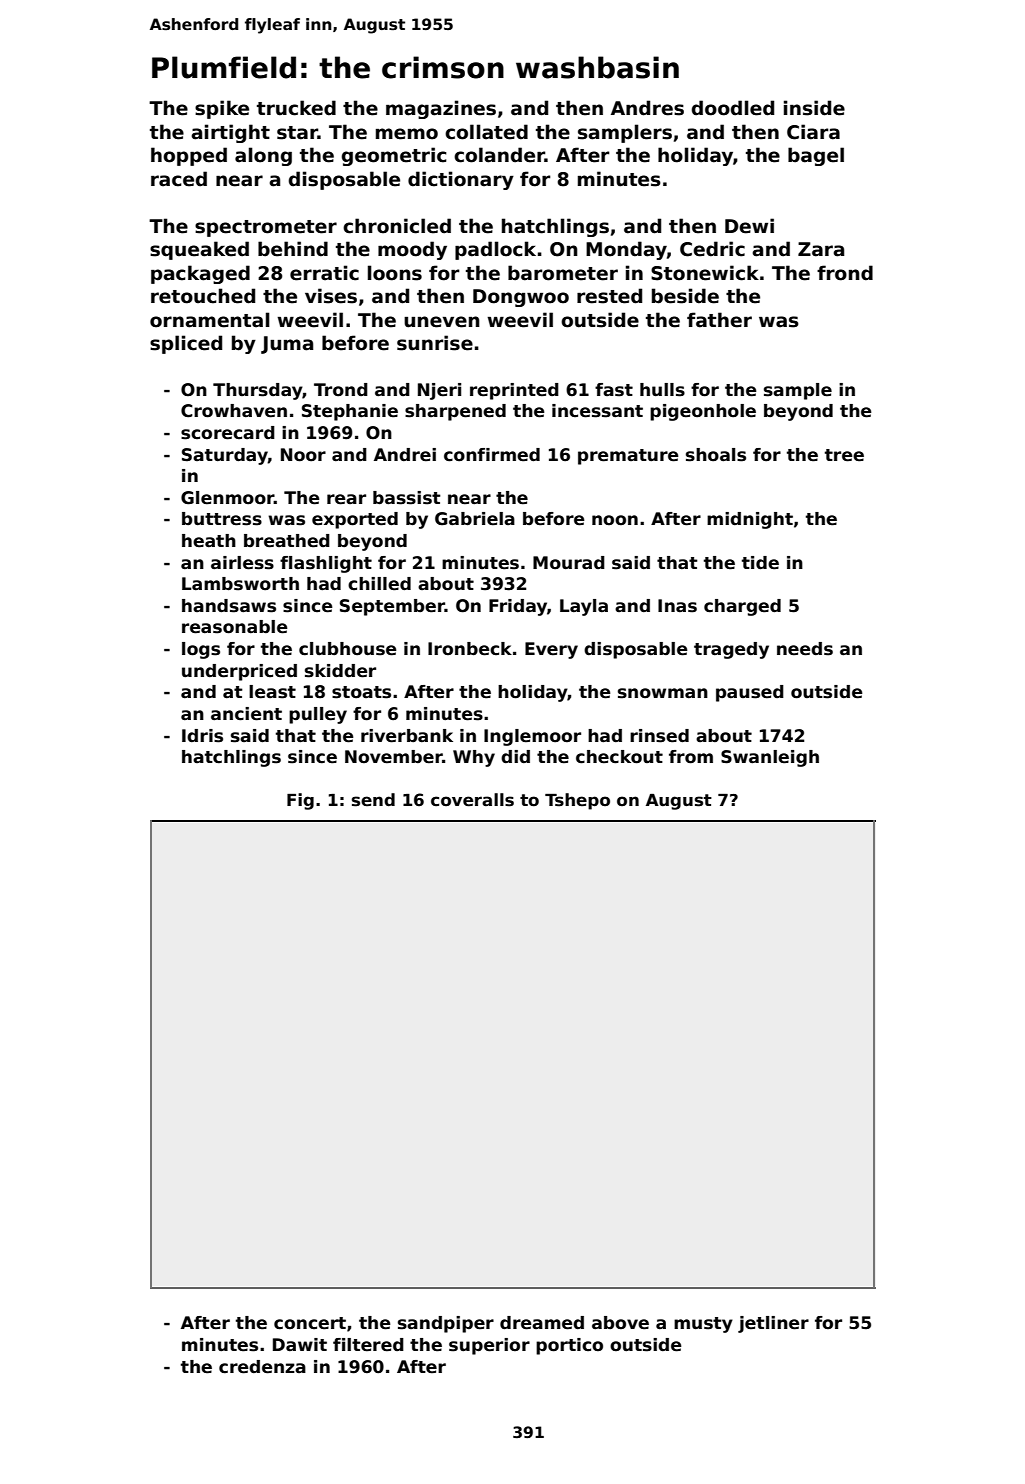 This screenshot has height=1484, width=1025. Describe the element at coordinates (577, 801) in the screenshot. I see `Tshepo` at that location.
